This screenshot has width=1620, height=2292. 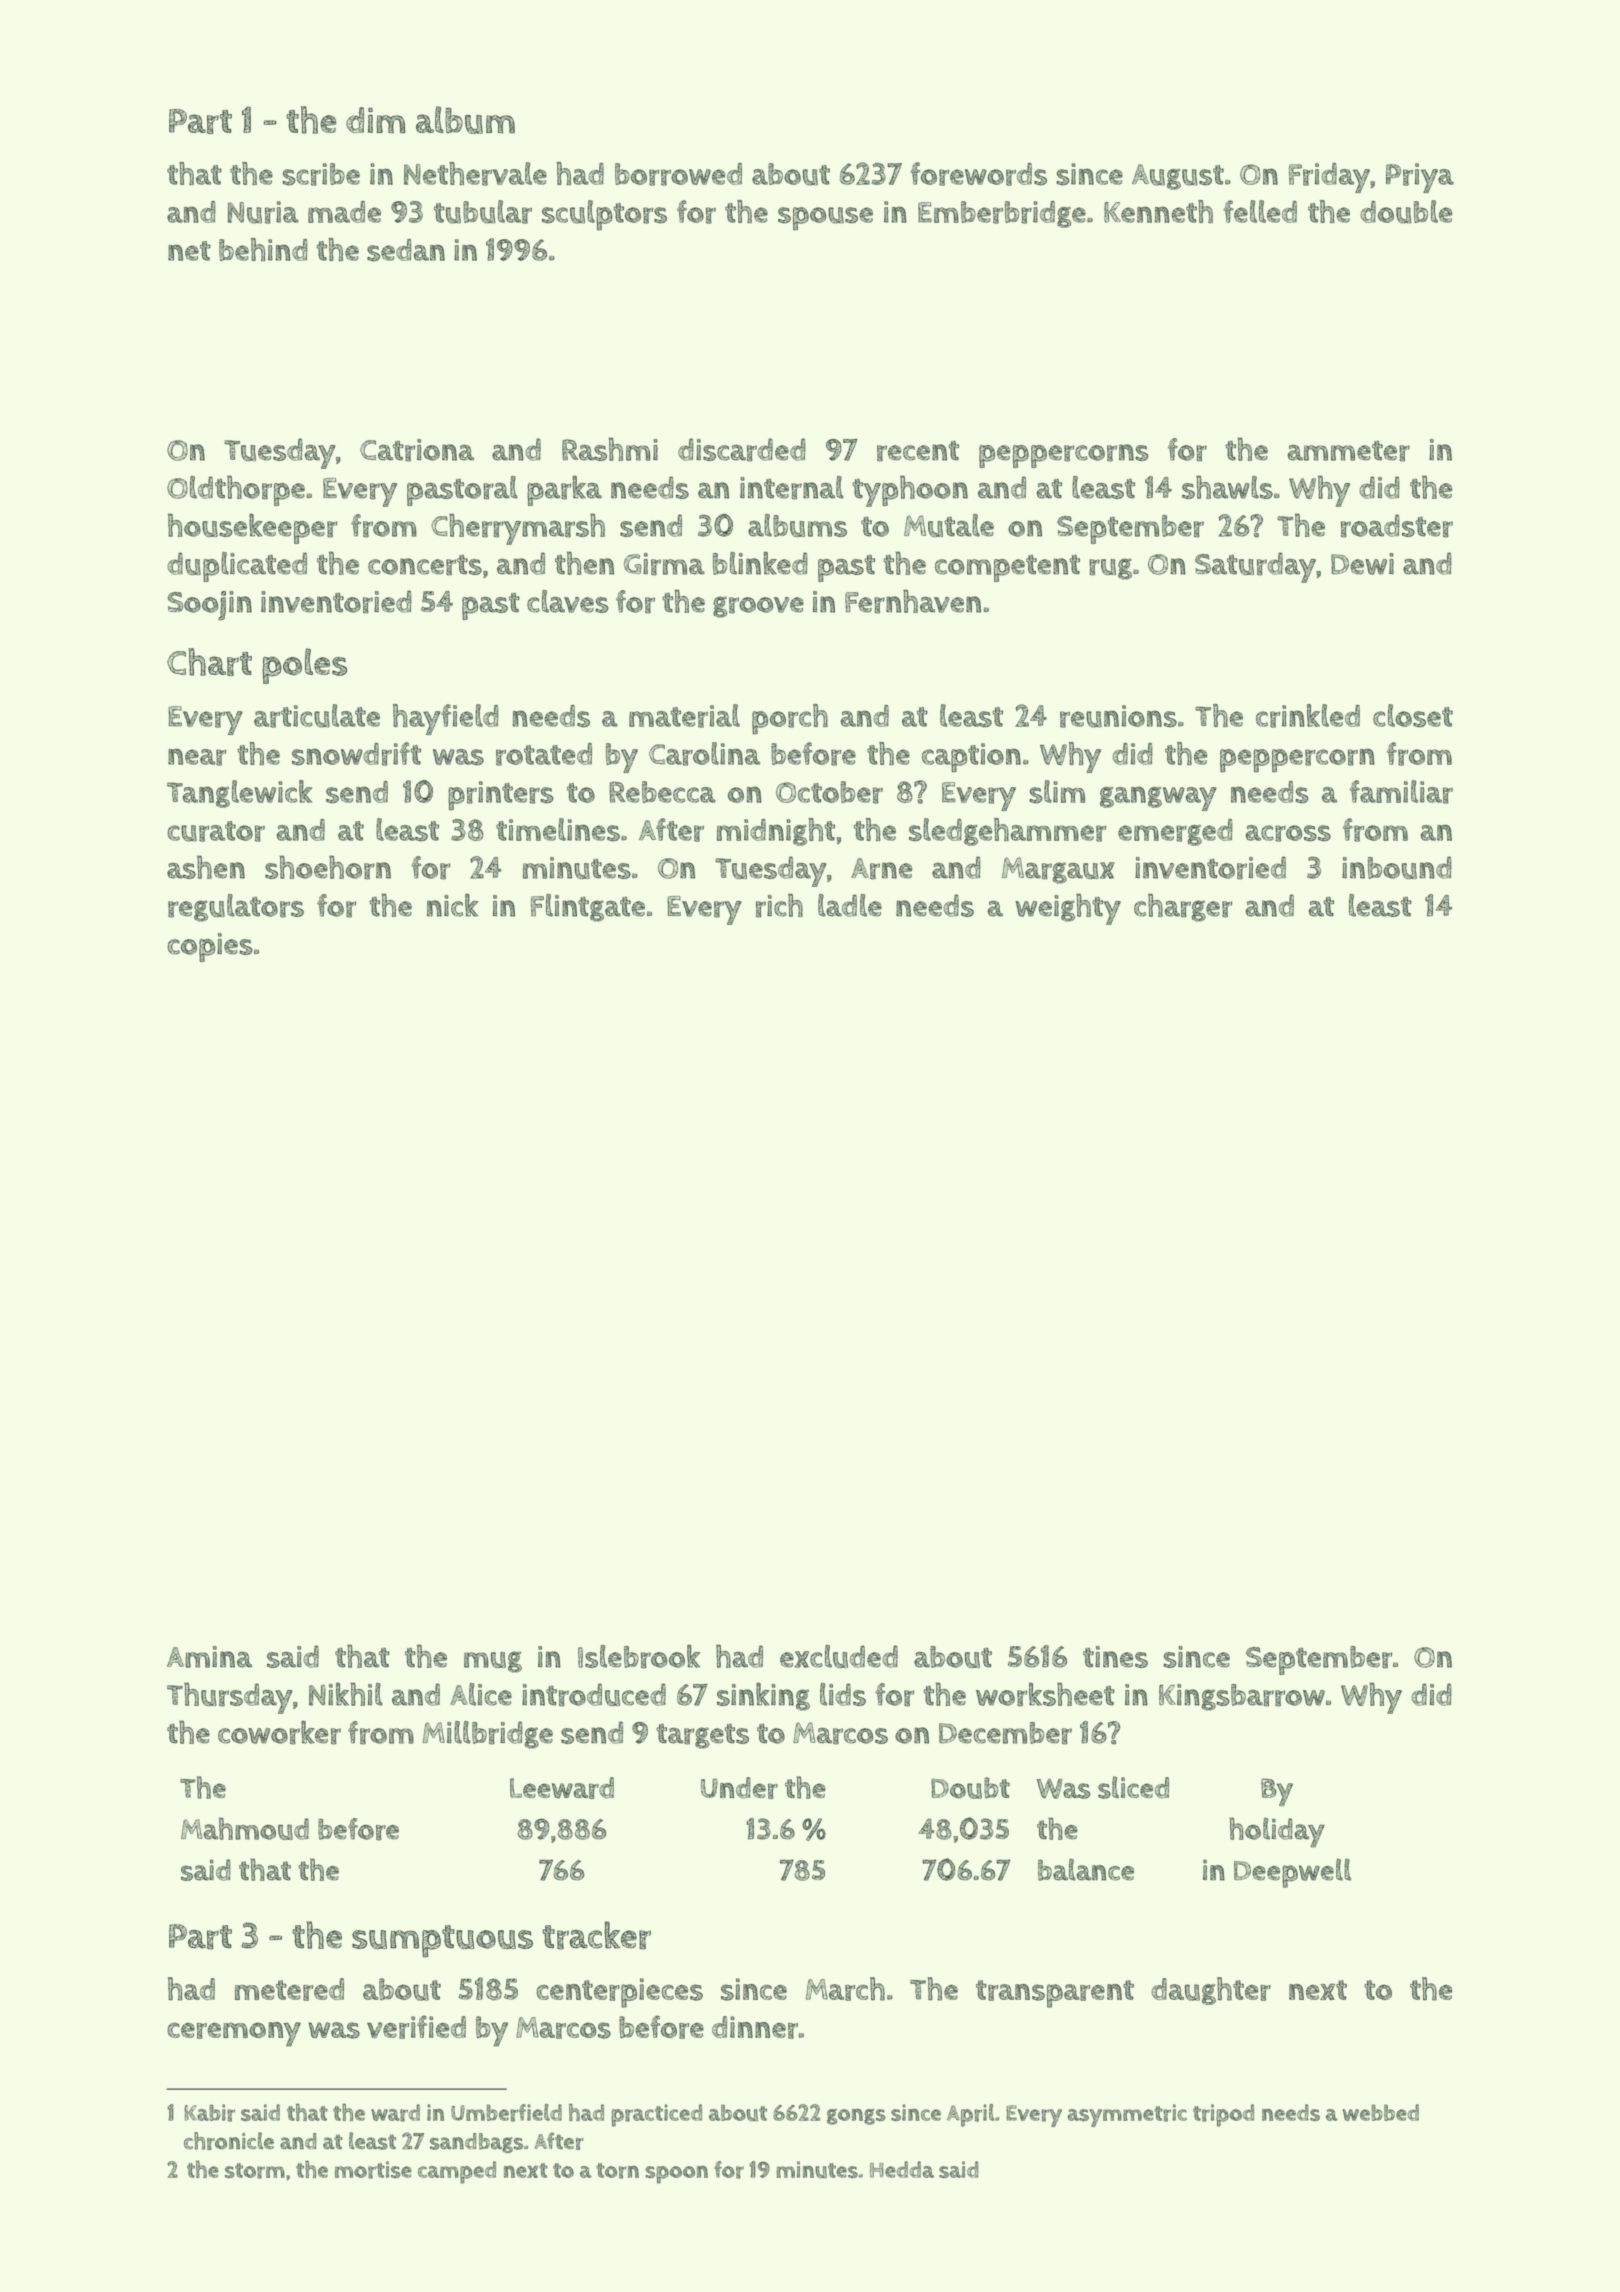 What do you see at coordinates (376, 120) in the screenshot?
I see `dim` at bounding box center [376, 120].
